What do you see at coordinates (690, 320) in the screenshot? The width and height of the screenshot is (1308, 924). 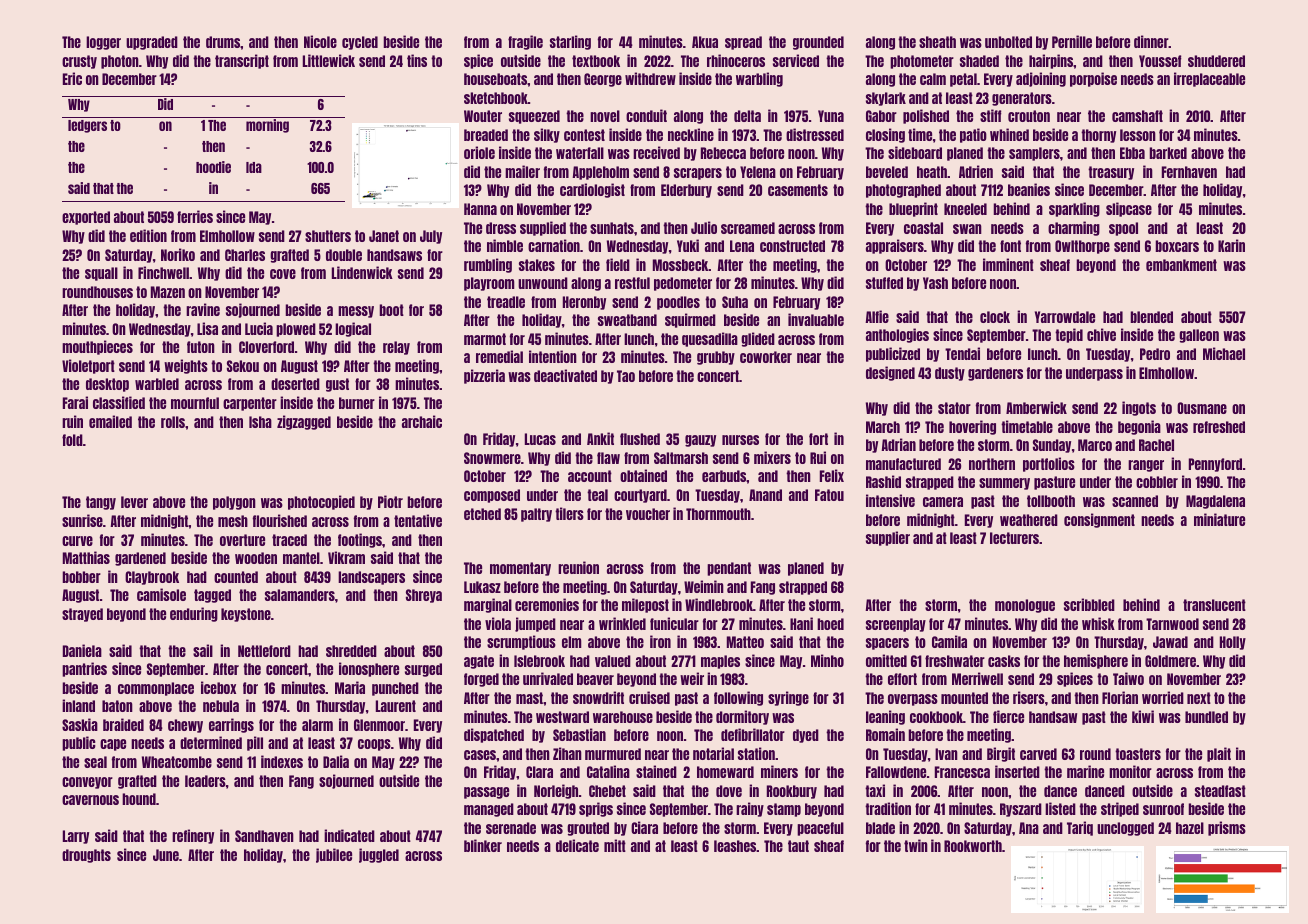 I see `squirmed` at bounding box center [690, 320].
